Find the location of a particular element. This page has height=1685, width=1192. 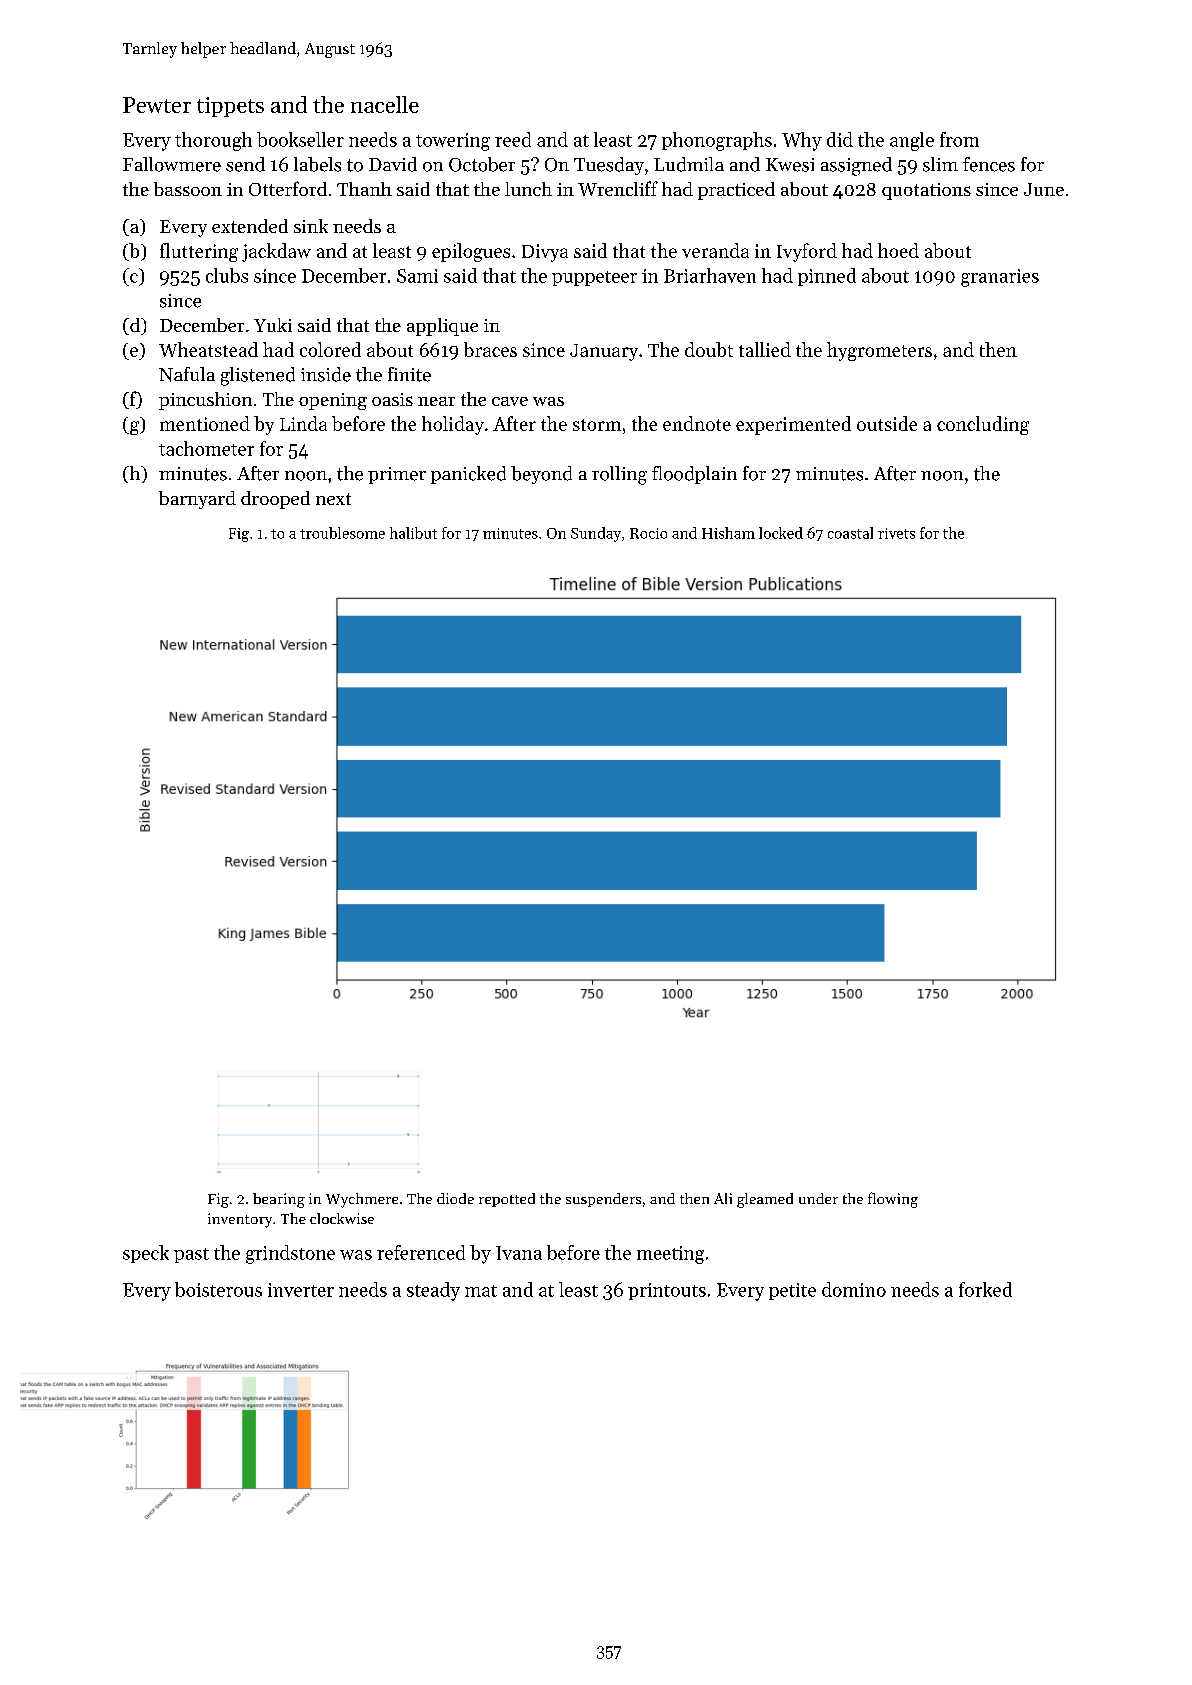

tippets is located at coordinates (230, 107).
